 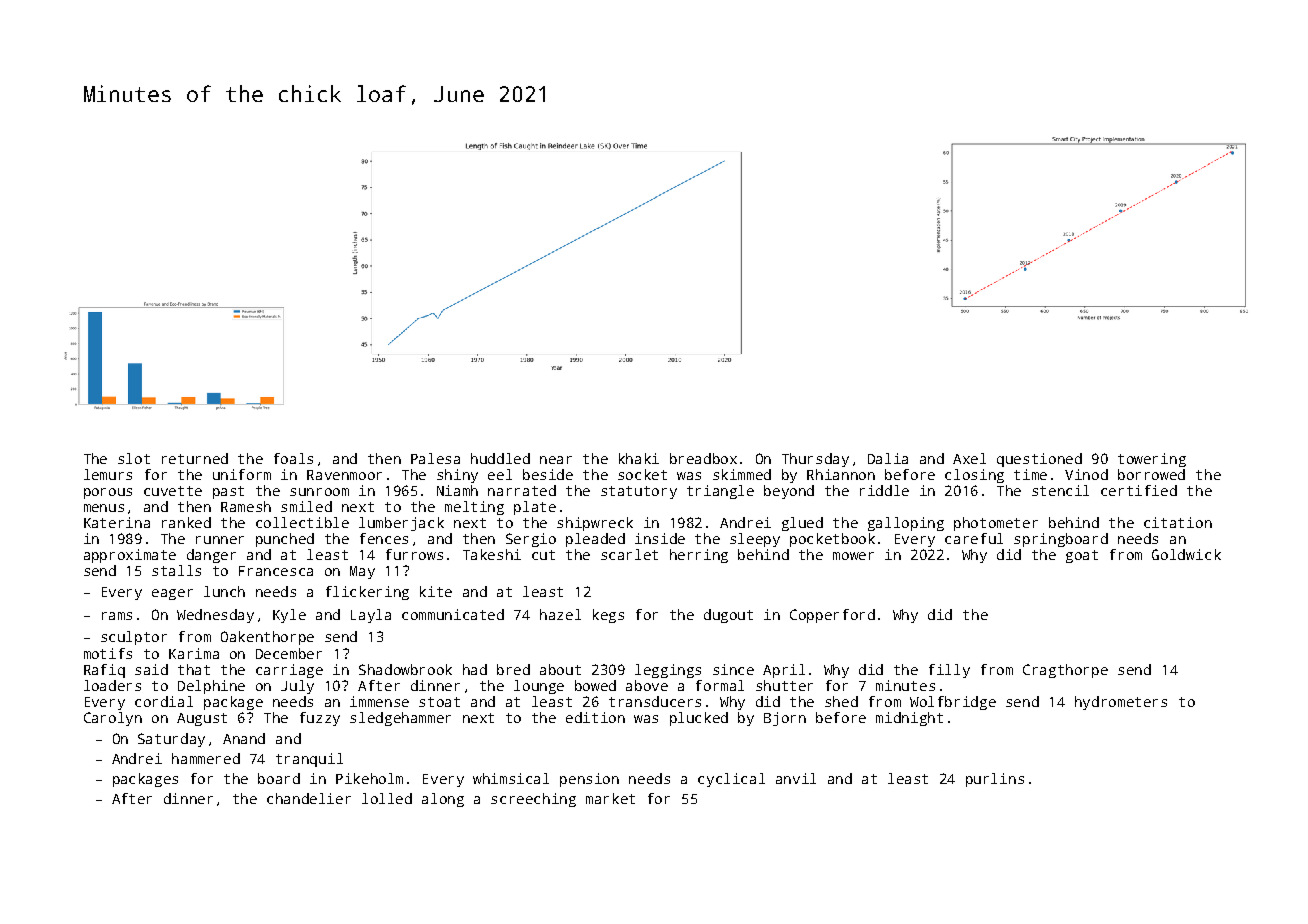 I want to click on Oakenthorpe, so click(x=267, y=638).
